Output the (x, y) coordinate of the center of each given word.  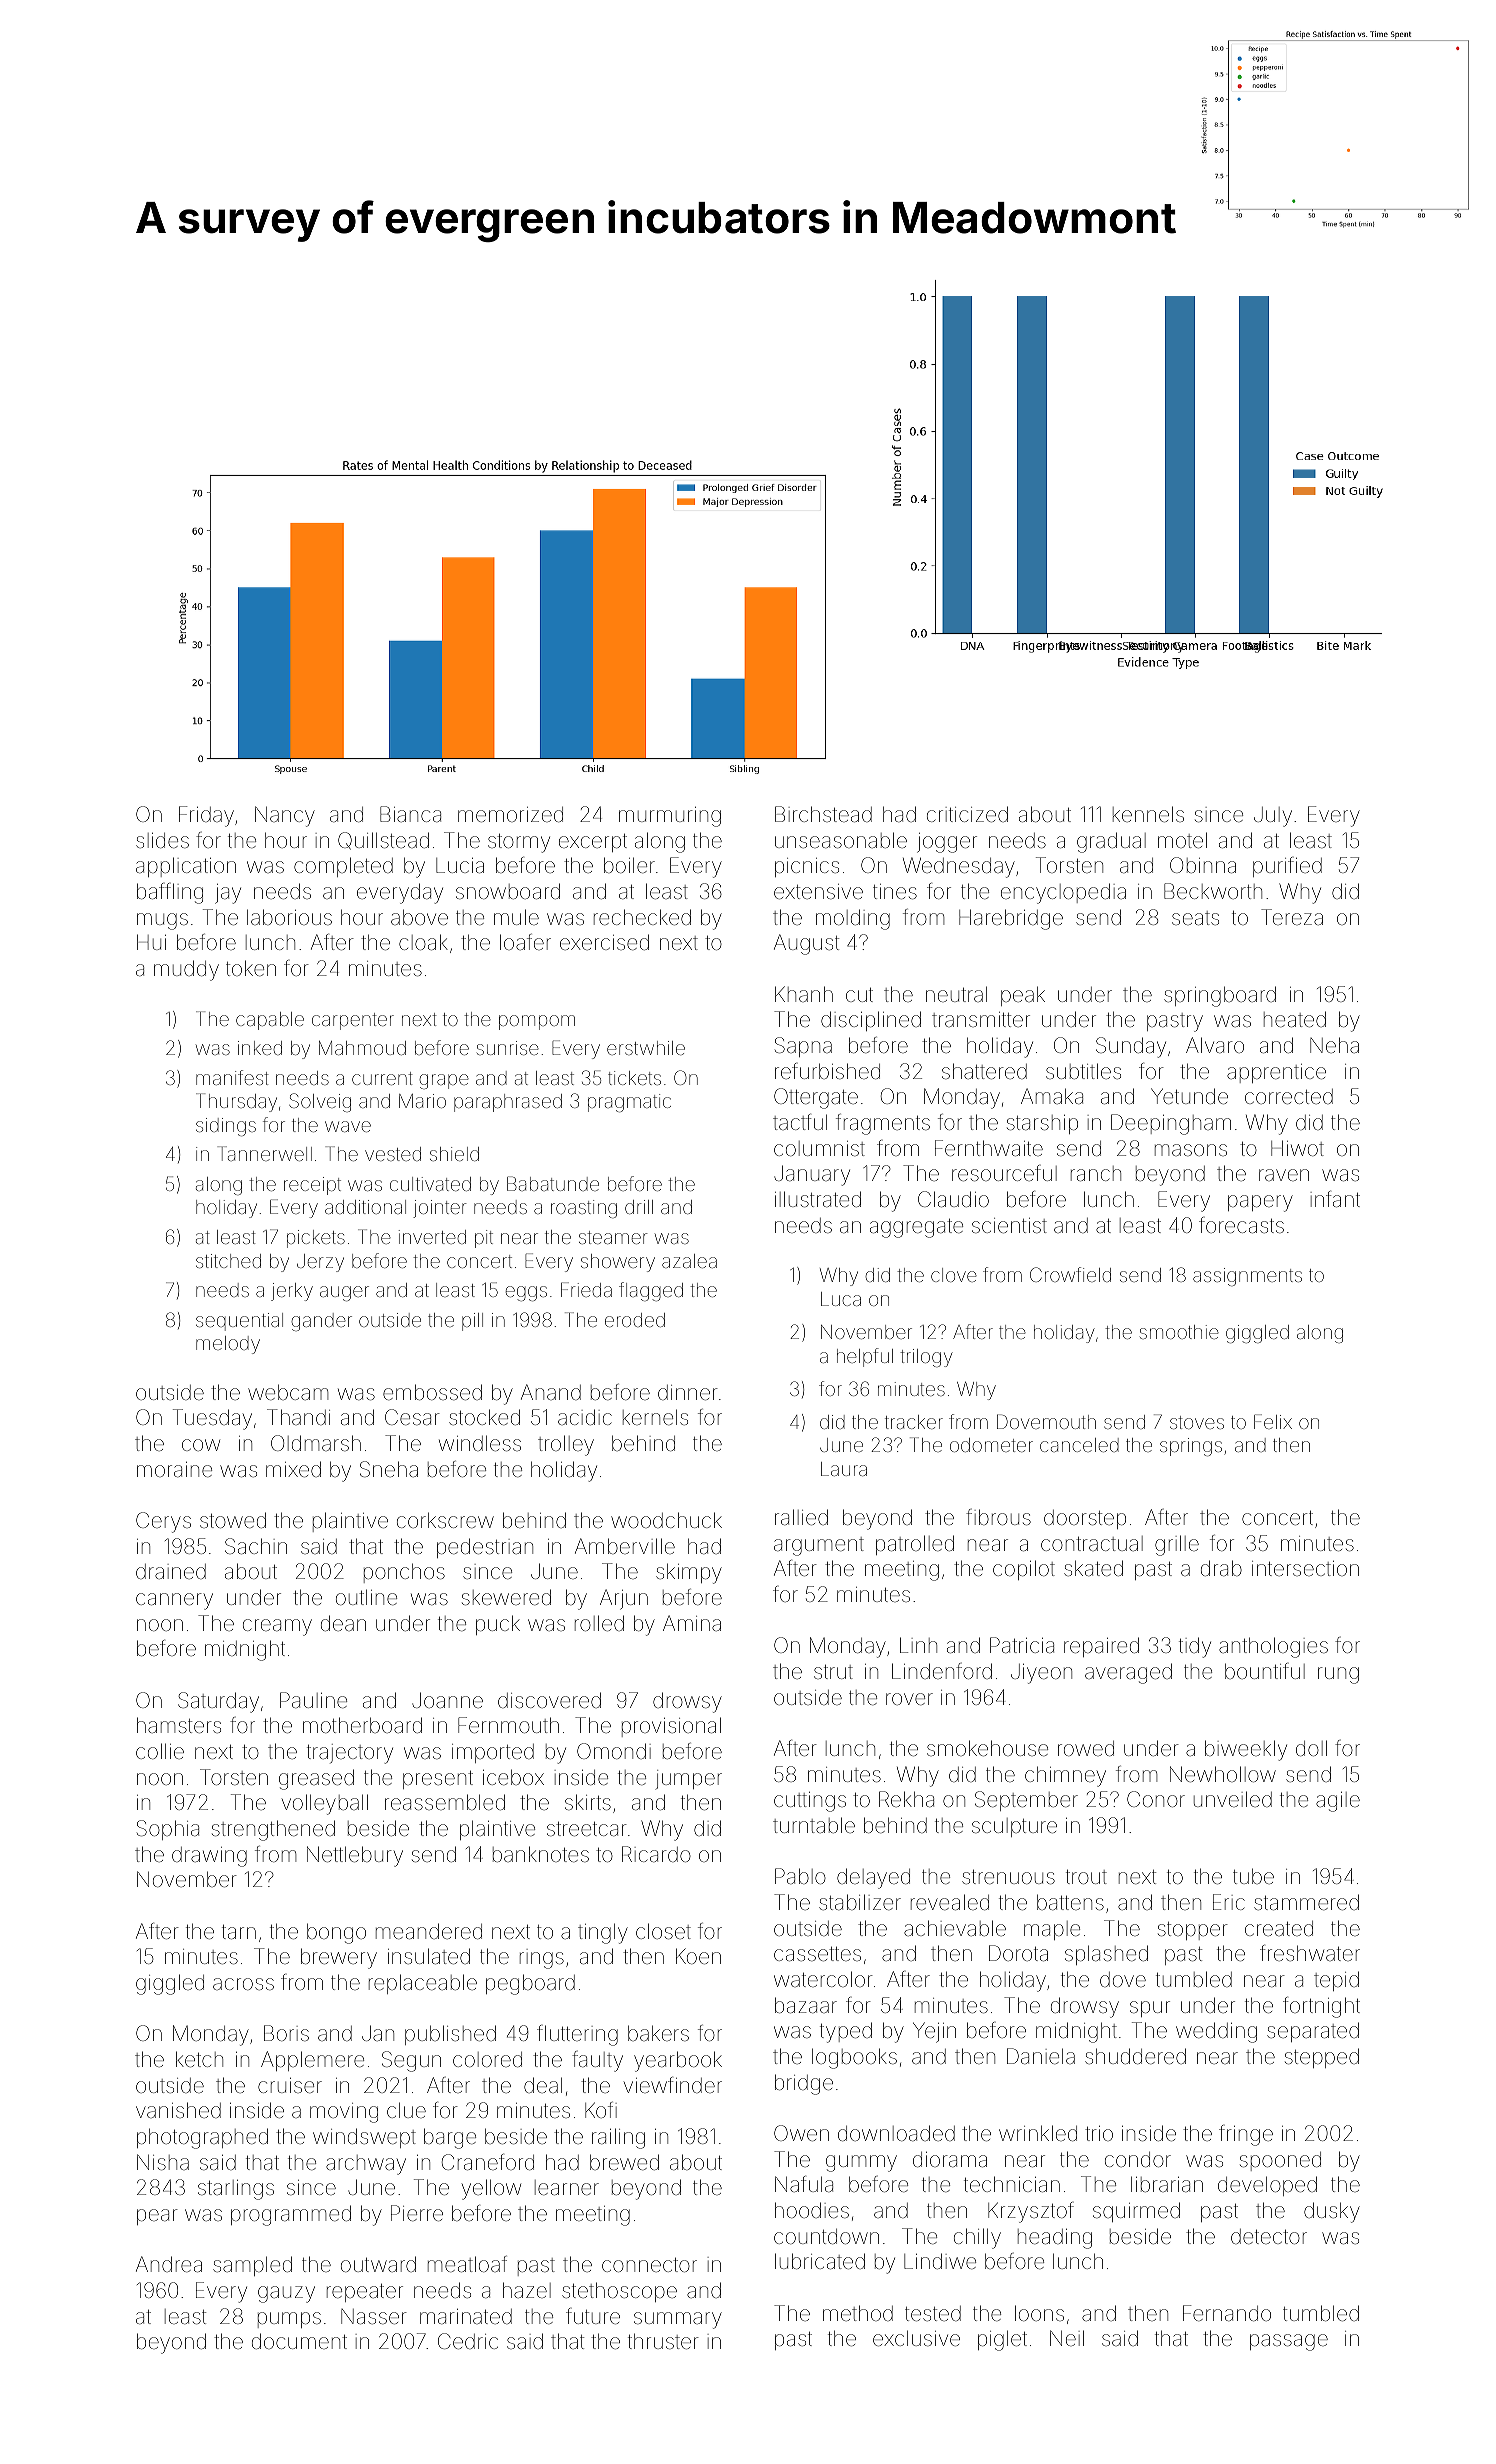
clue (406, 2110)
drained (171, 1571)
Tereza (1292, 917)
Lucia (460, 865)
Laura (844, 1469)
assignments (1247, 1277)
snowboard (508, 891)
